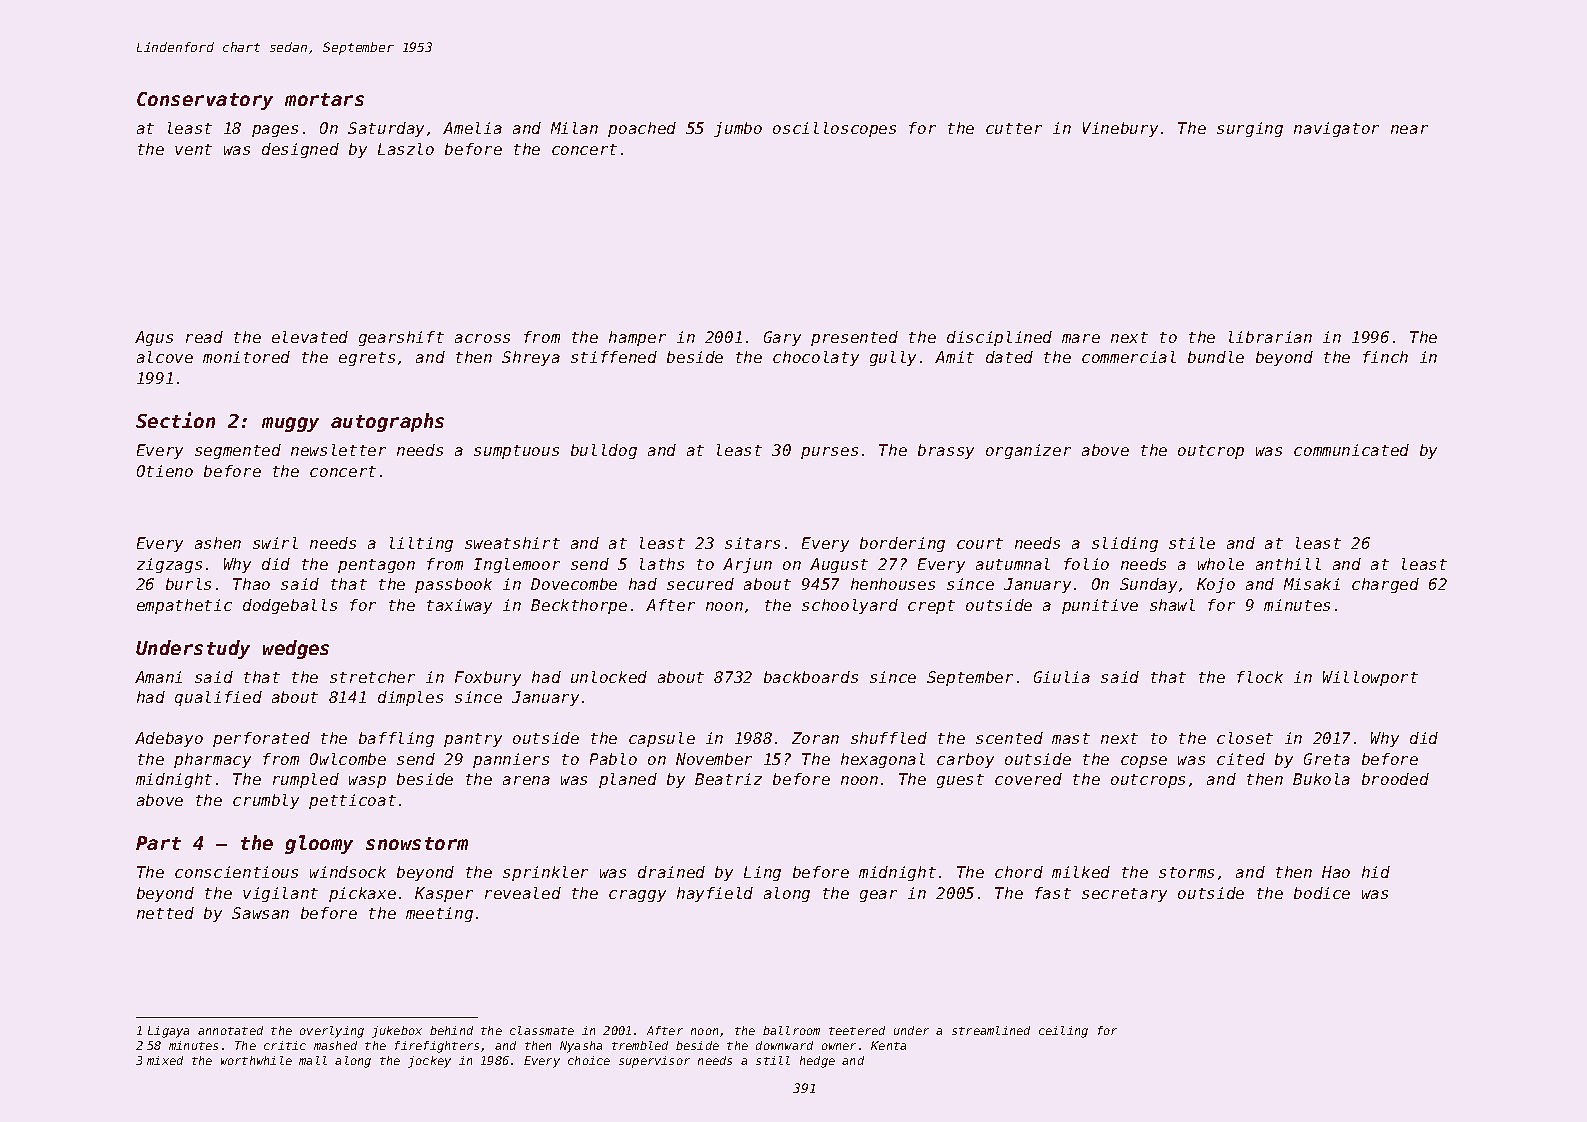  Describe the element at coordinates (300, 150) in the screenshot. I see `designed` at that location.
